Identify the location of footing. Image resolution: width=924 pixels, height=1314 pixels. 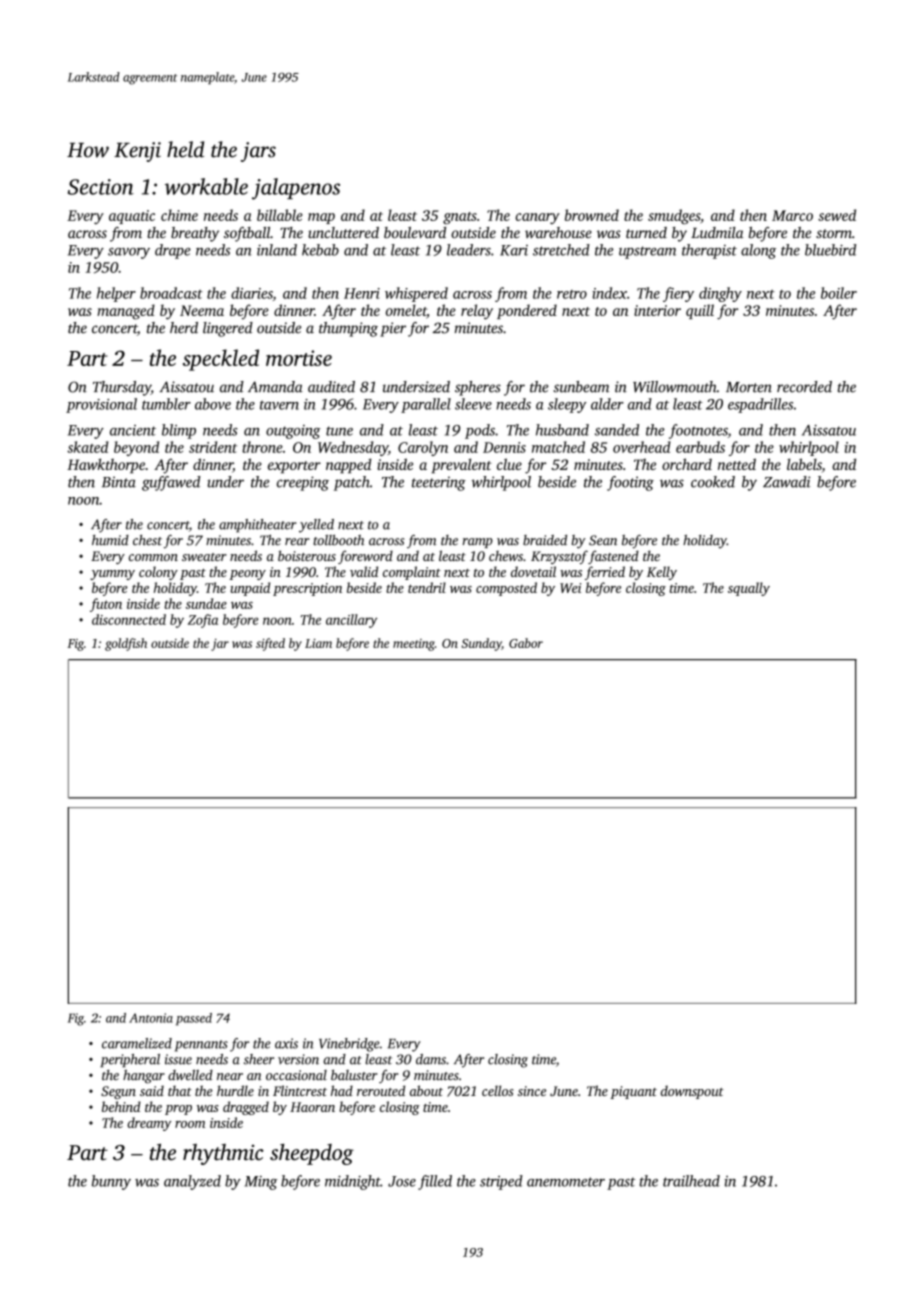
(630, 483).
